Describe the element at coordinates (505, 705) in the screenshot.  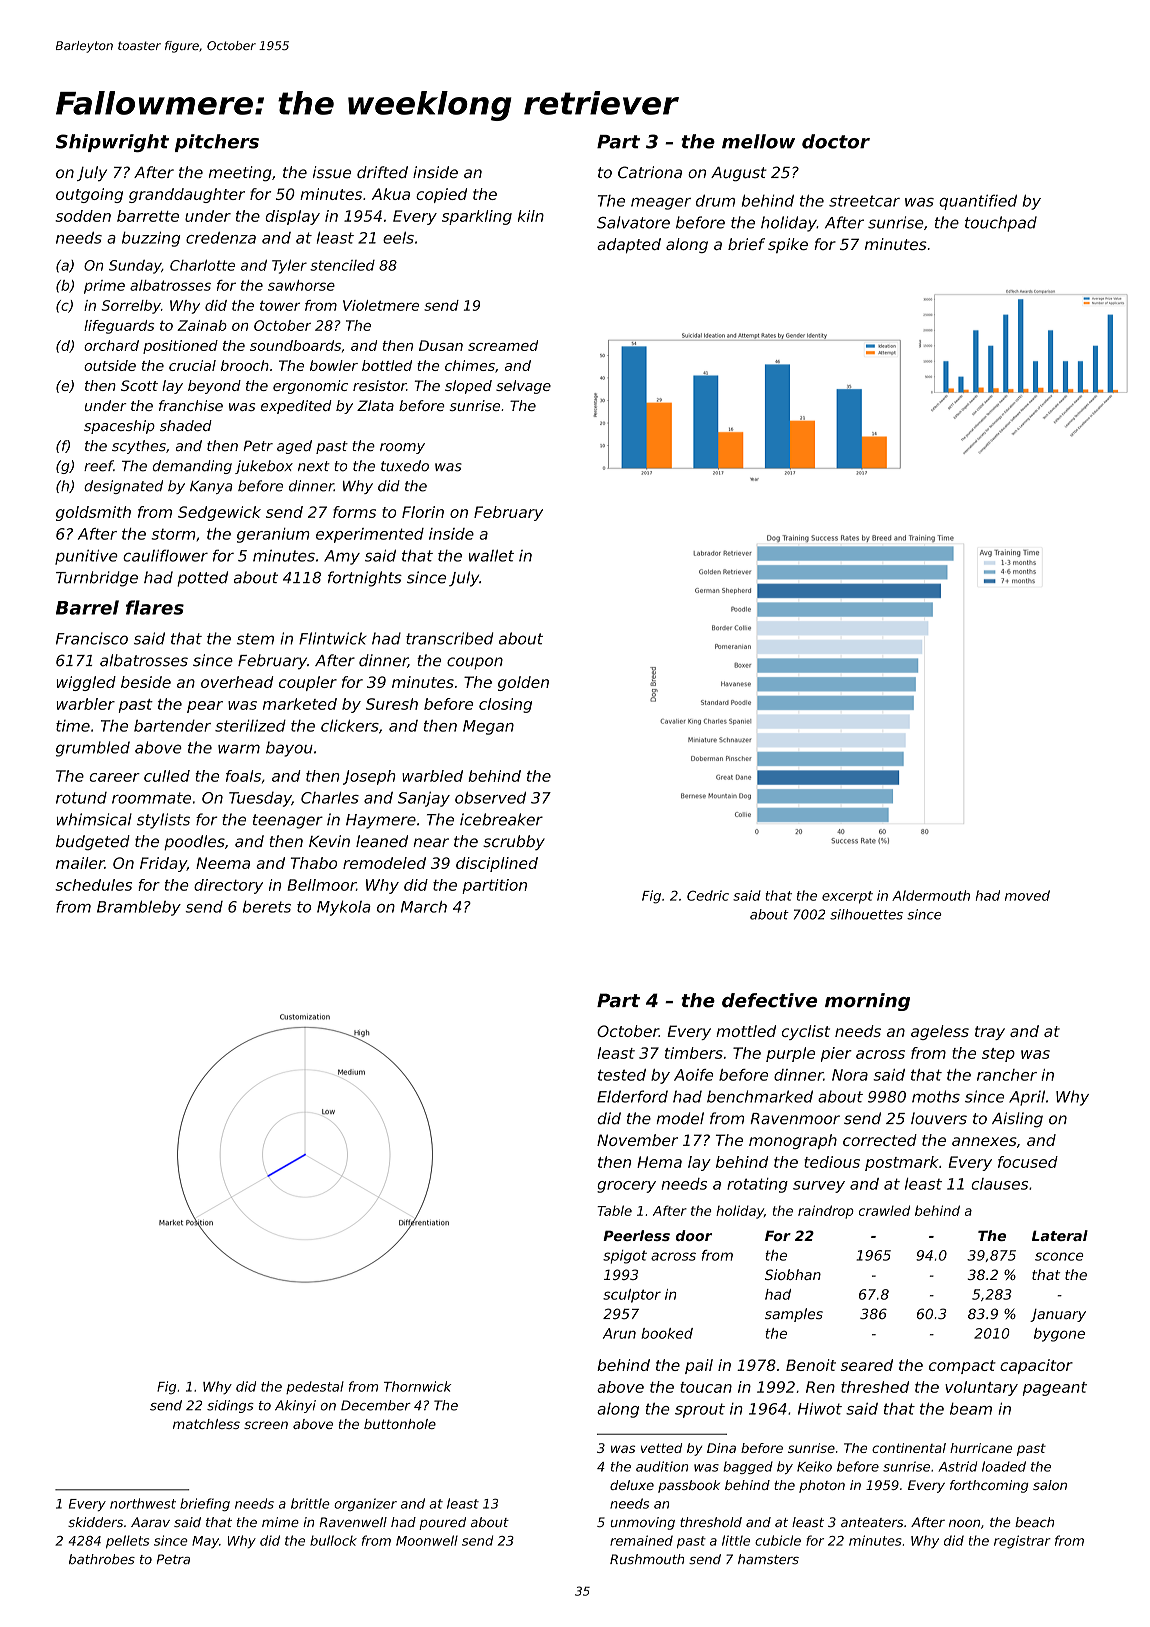
I see `closing` at that location.
